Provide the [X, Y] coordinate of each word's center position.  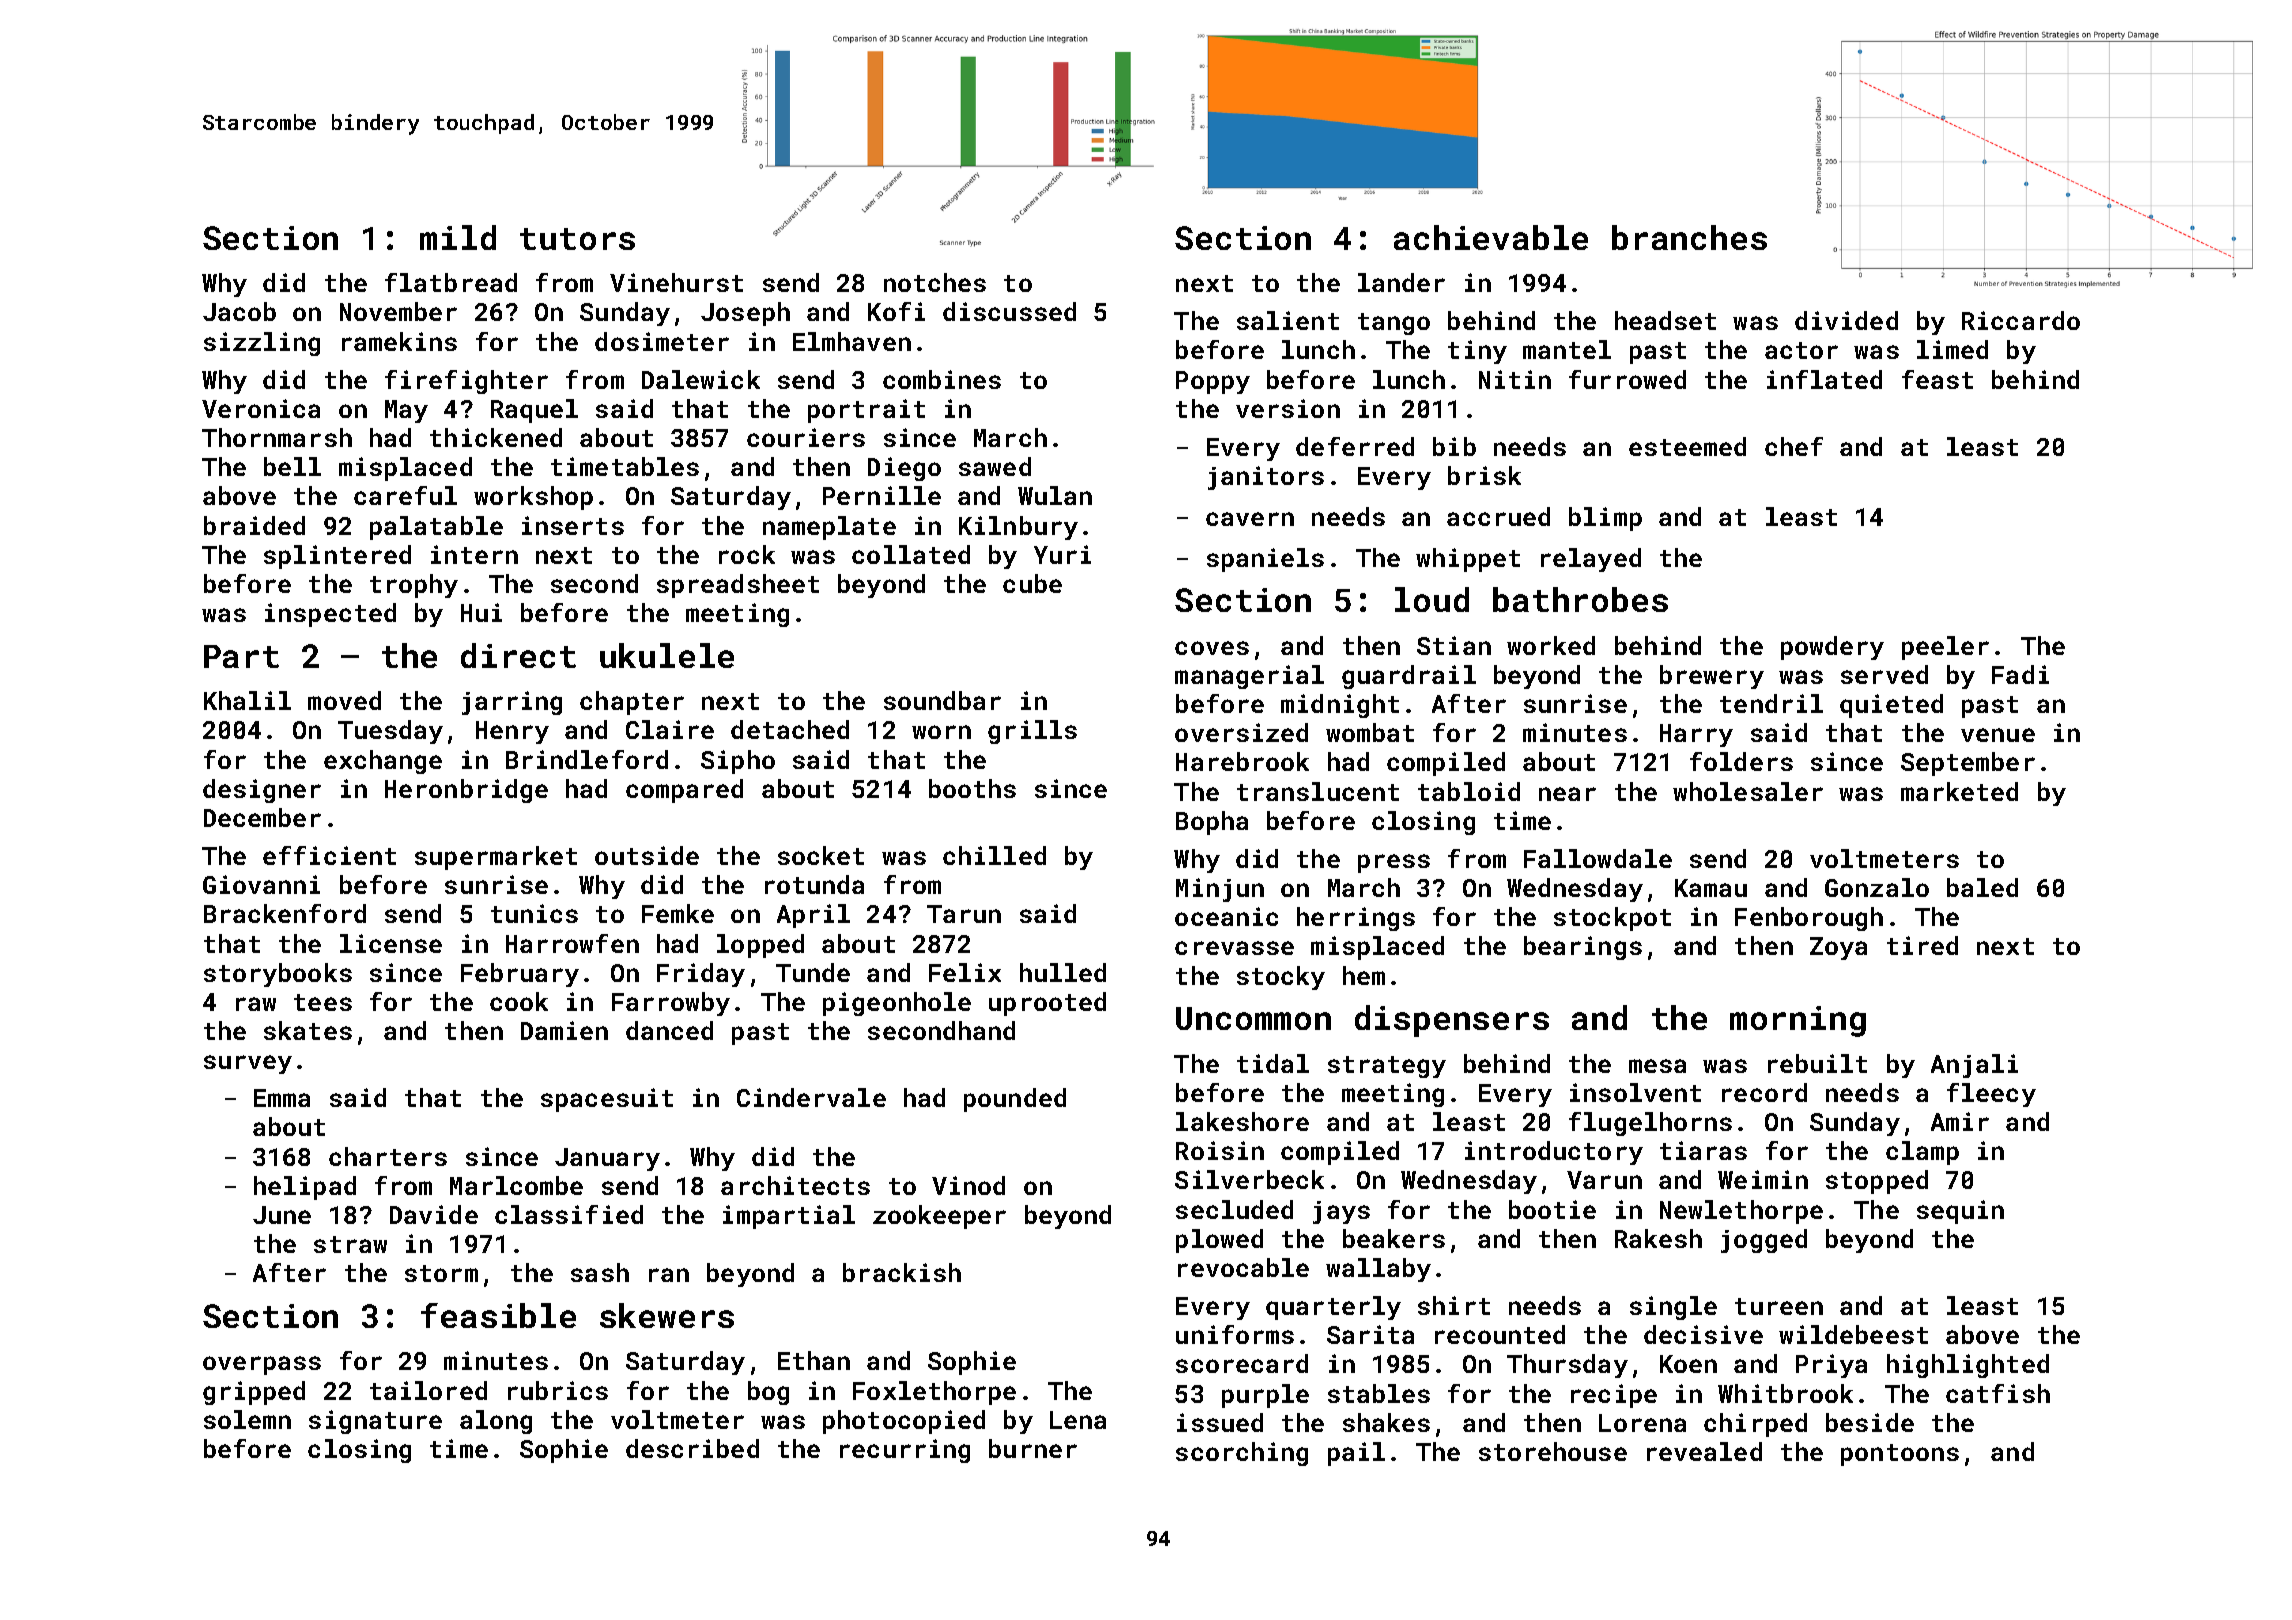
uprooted [1047, 1004]
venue [1998, 735]
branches [1689, 237]
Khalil [247, 700]
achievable [1491, 237]
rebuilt [1817, 1063]
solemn [247, 1419]
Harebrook [1242, 761]
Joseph [745, 314]
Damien [564, 1030]
